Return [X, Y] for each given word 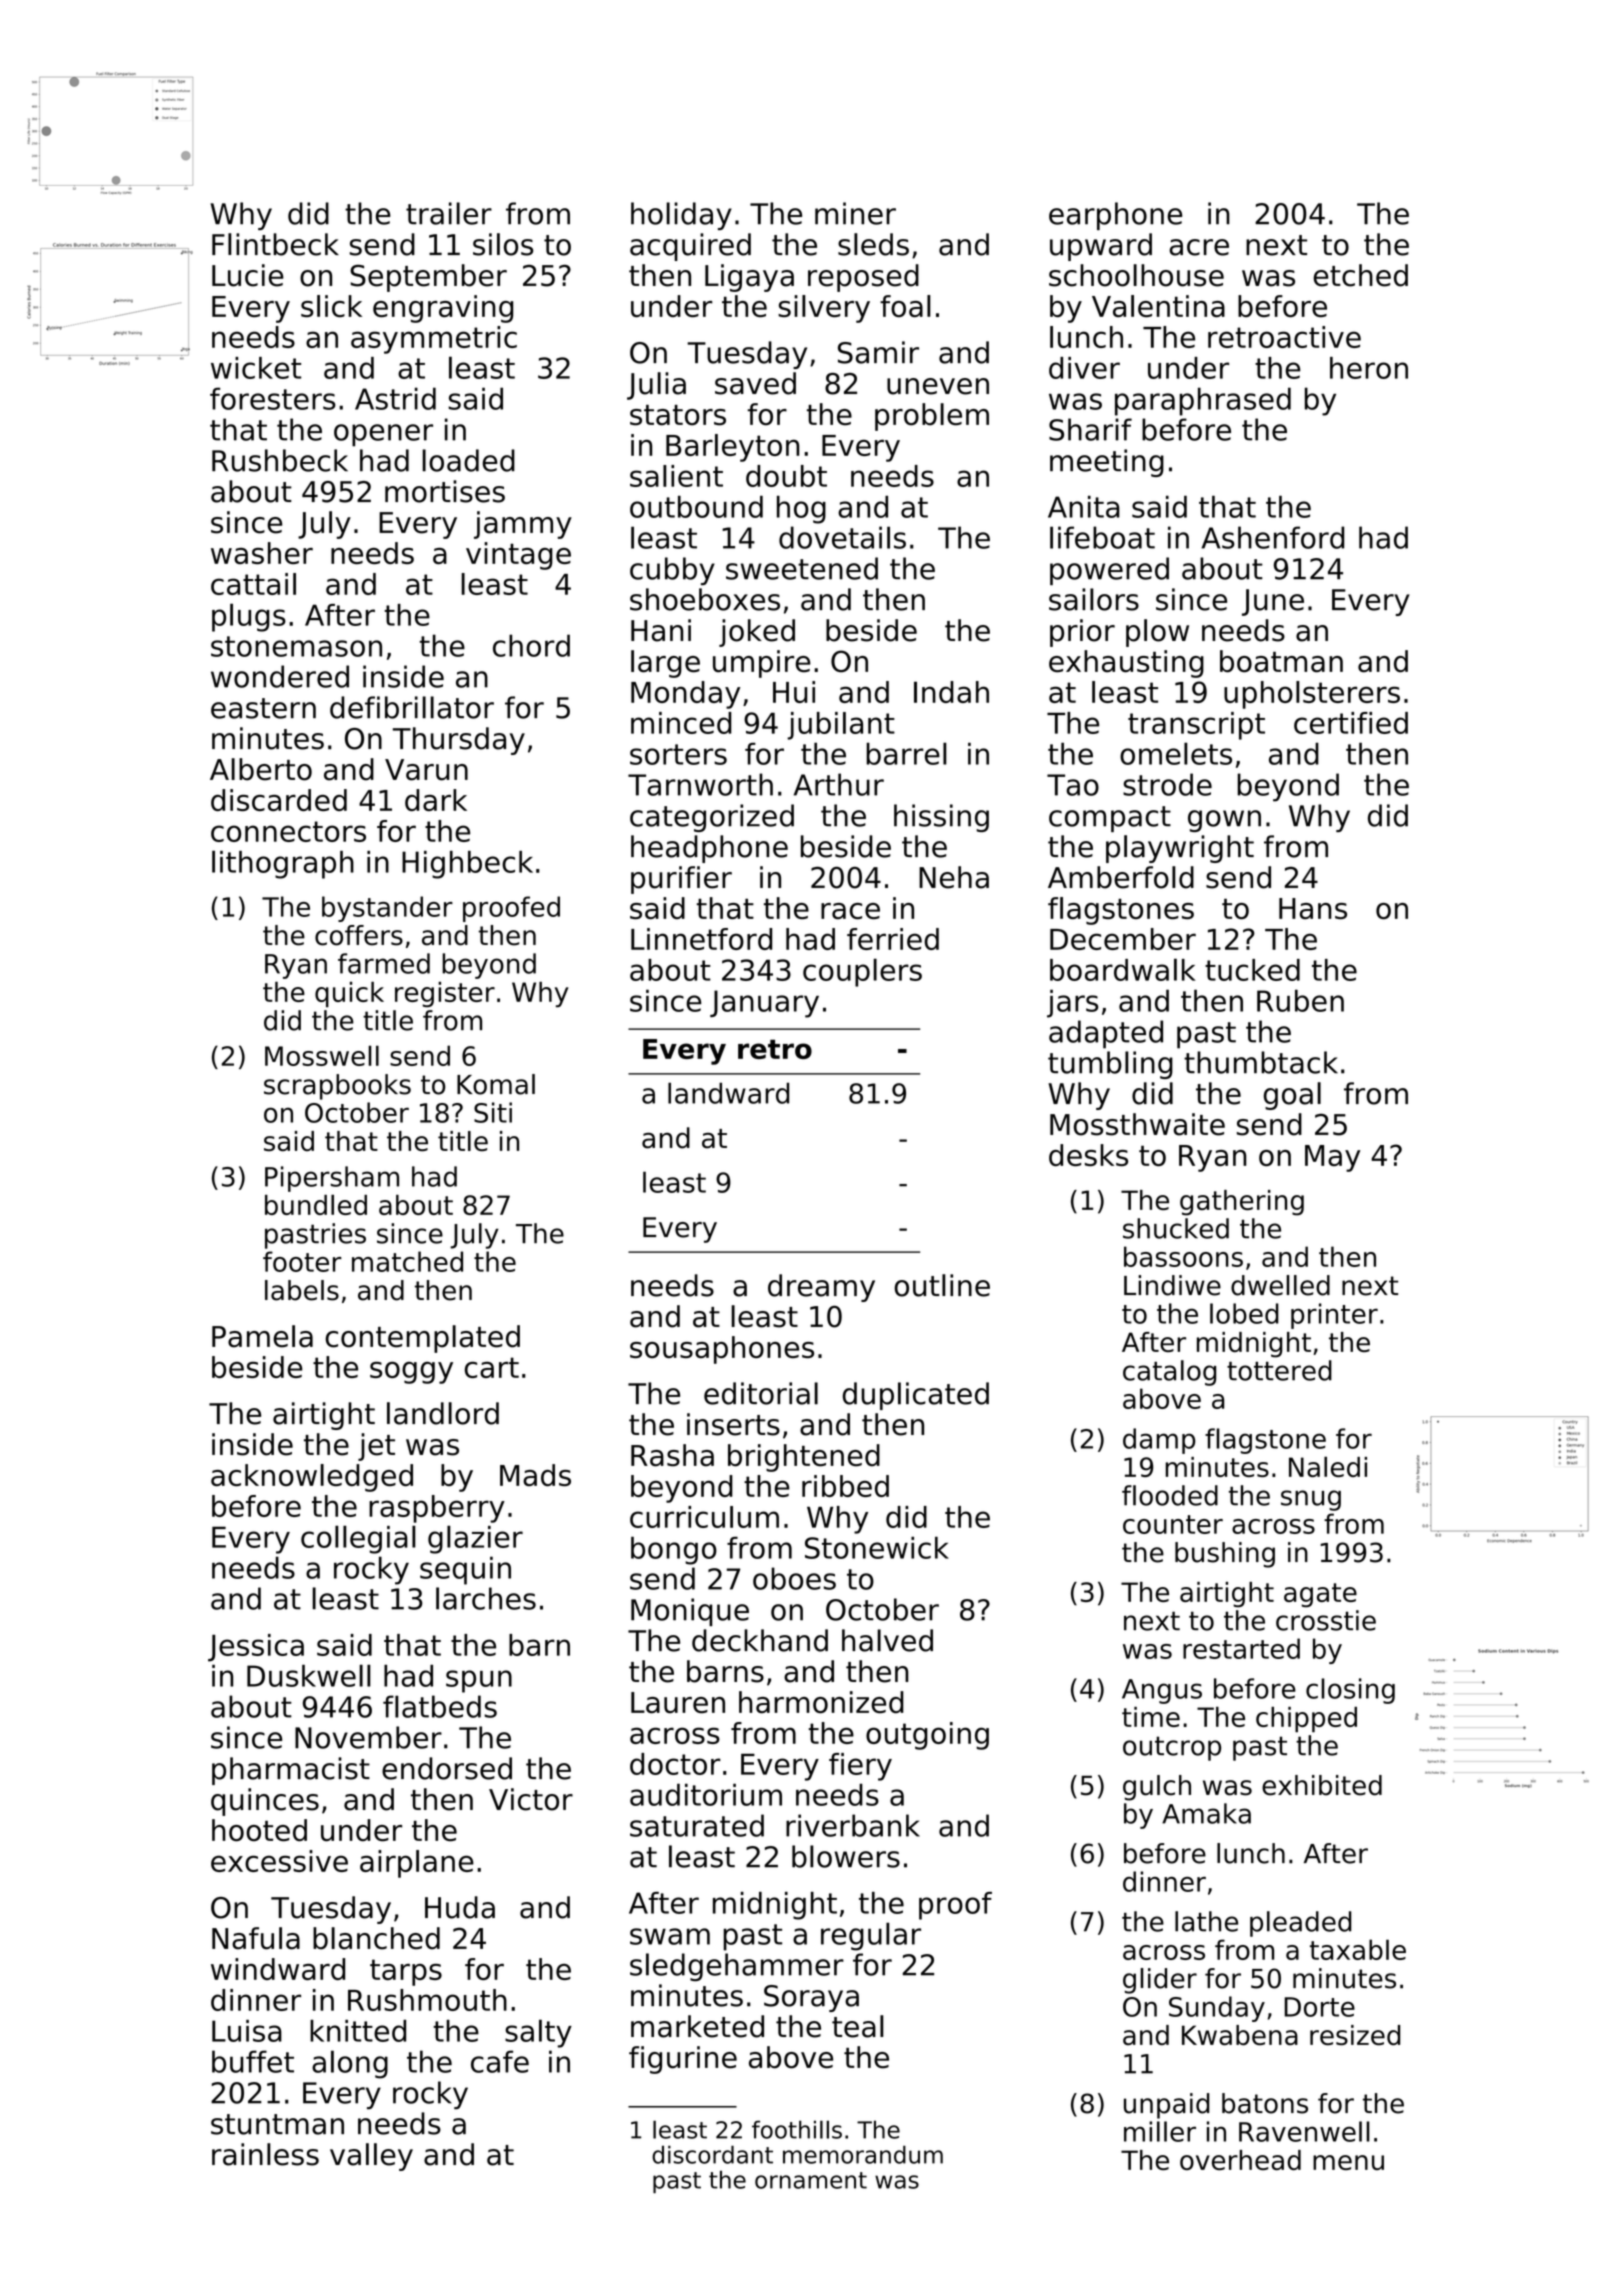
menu [1348, 2162]
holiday [681, 216]
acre [1199, 247]
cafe [500, 2061]
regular [871, 1936]
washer [262, 553]
